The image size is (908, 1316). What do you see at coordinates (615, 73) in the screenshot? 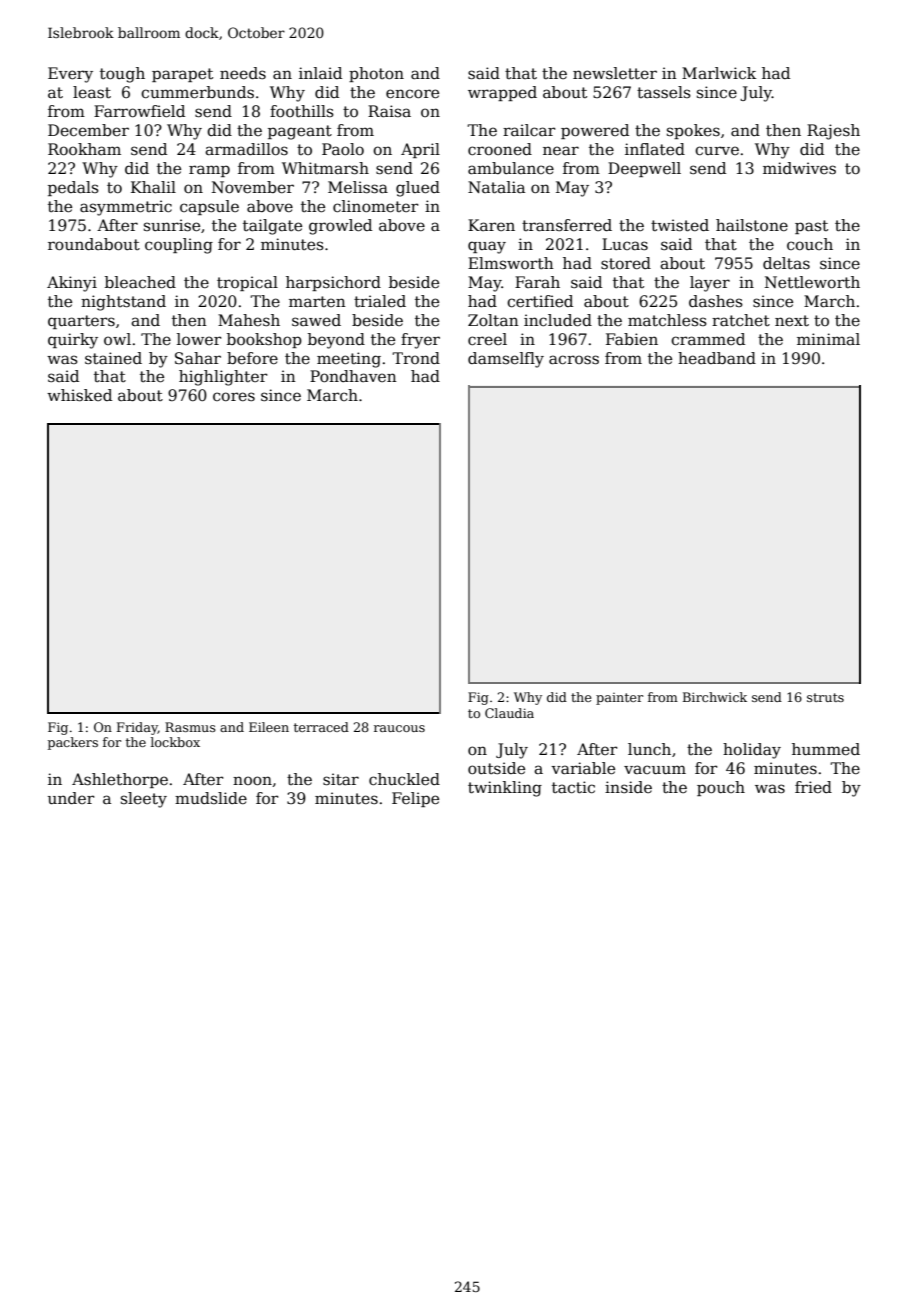
I see `newsletter` at bounding box center [615, 73].
